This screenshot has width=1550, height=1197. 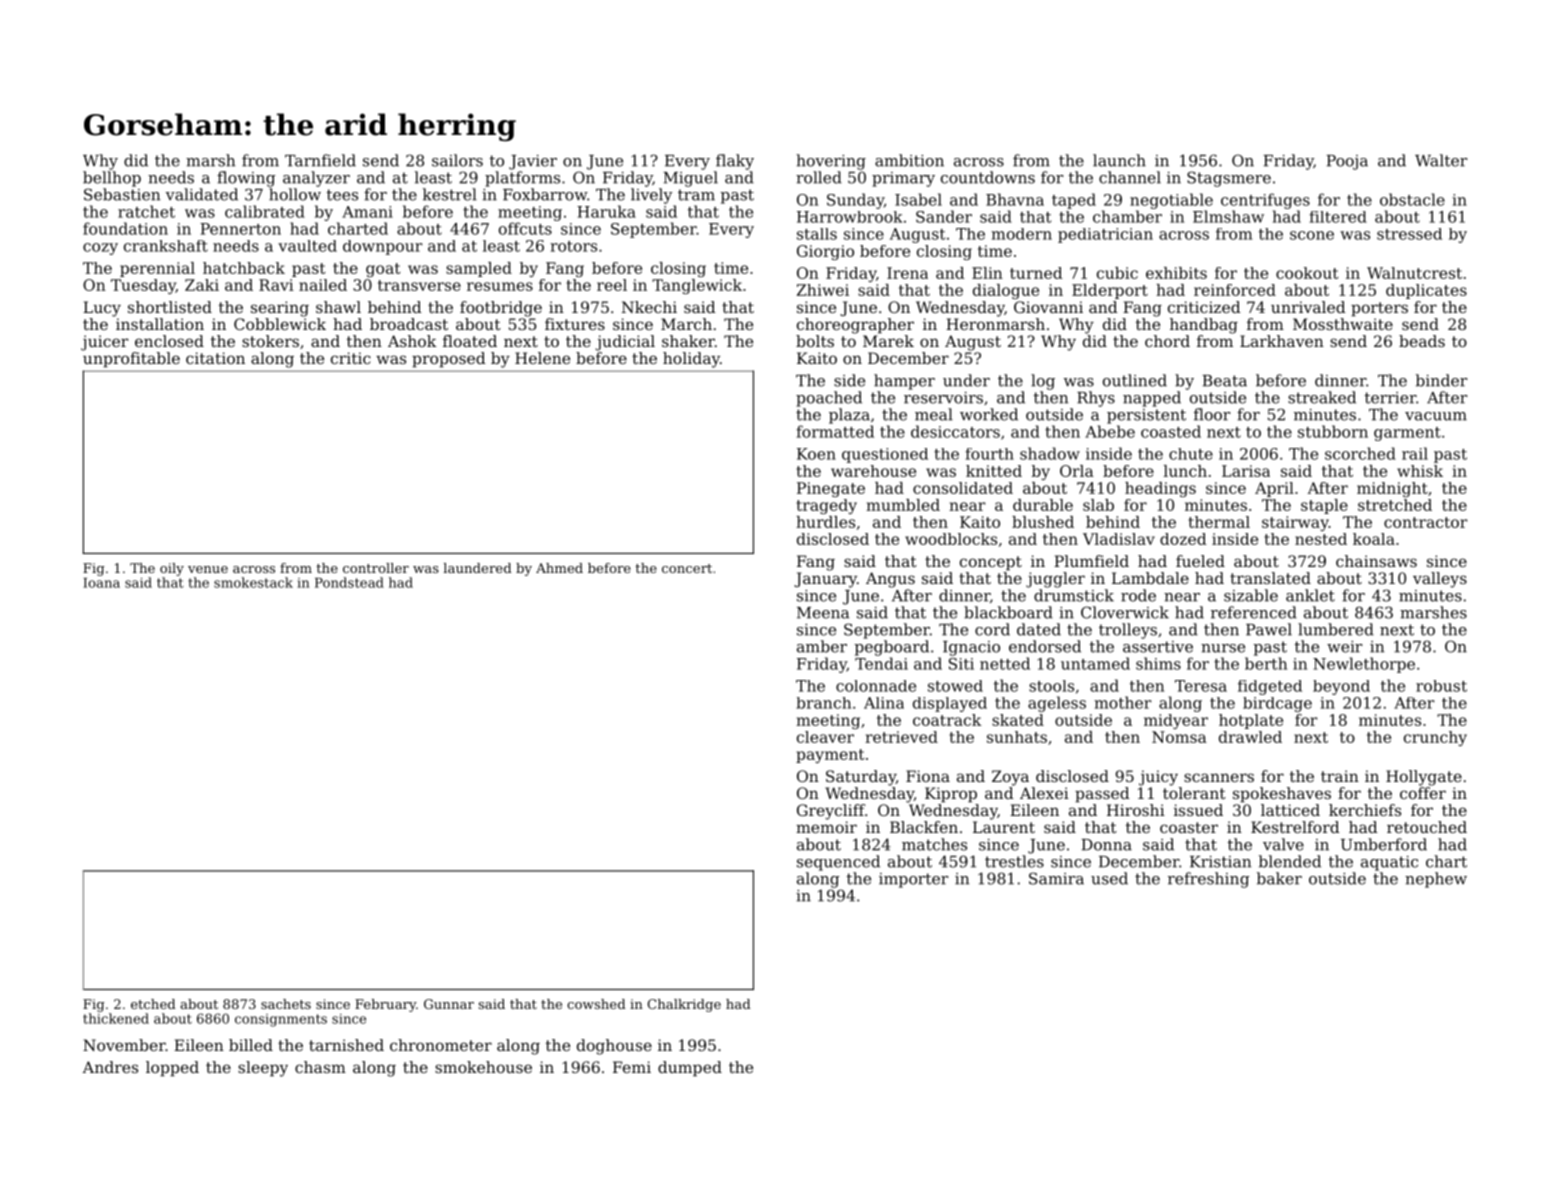 What do you see at coordinates (1347, 162) in the screenshot?
I see `Pooja` at bounding box center [1347, 162].
